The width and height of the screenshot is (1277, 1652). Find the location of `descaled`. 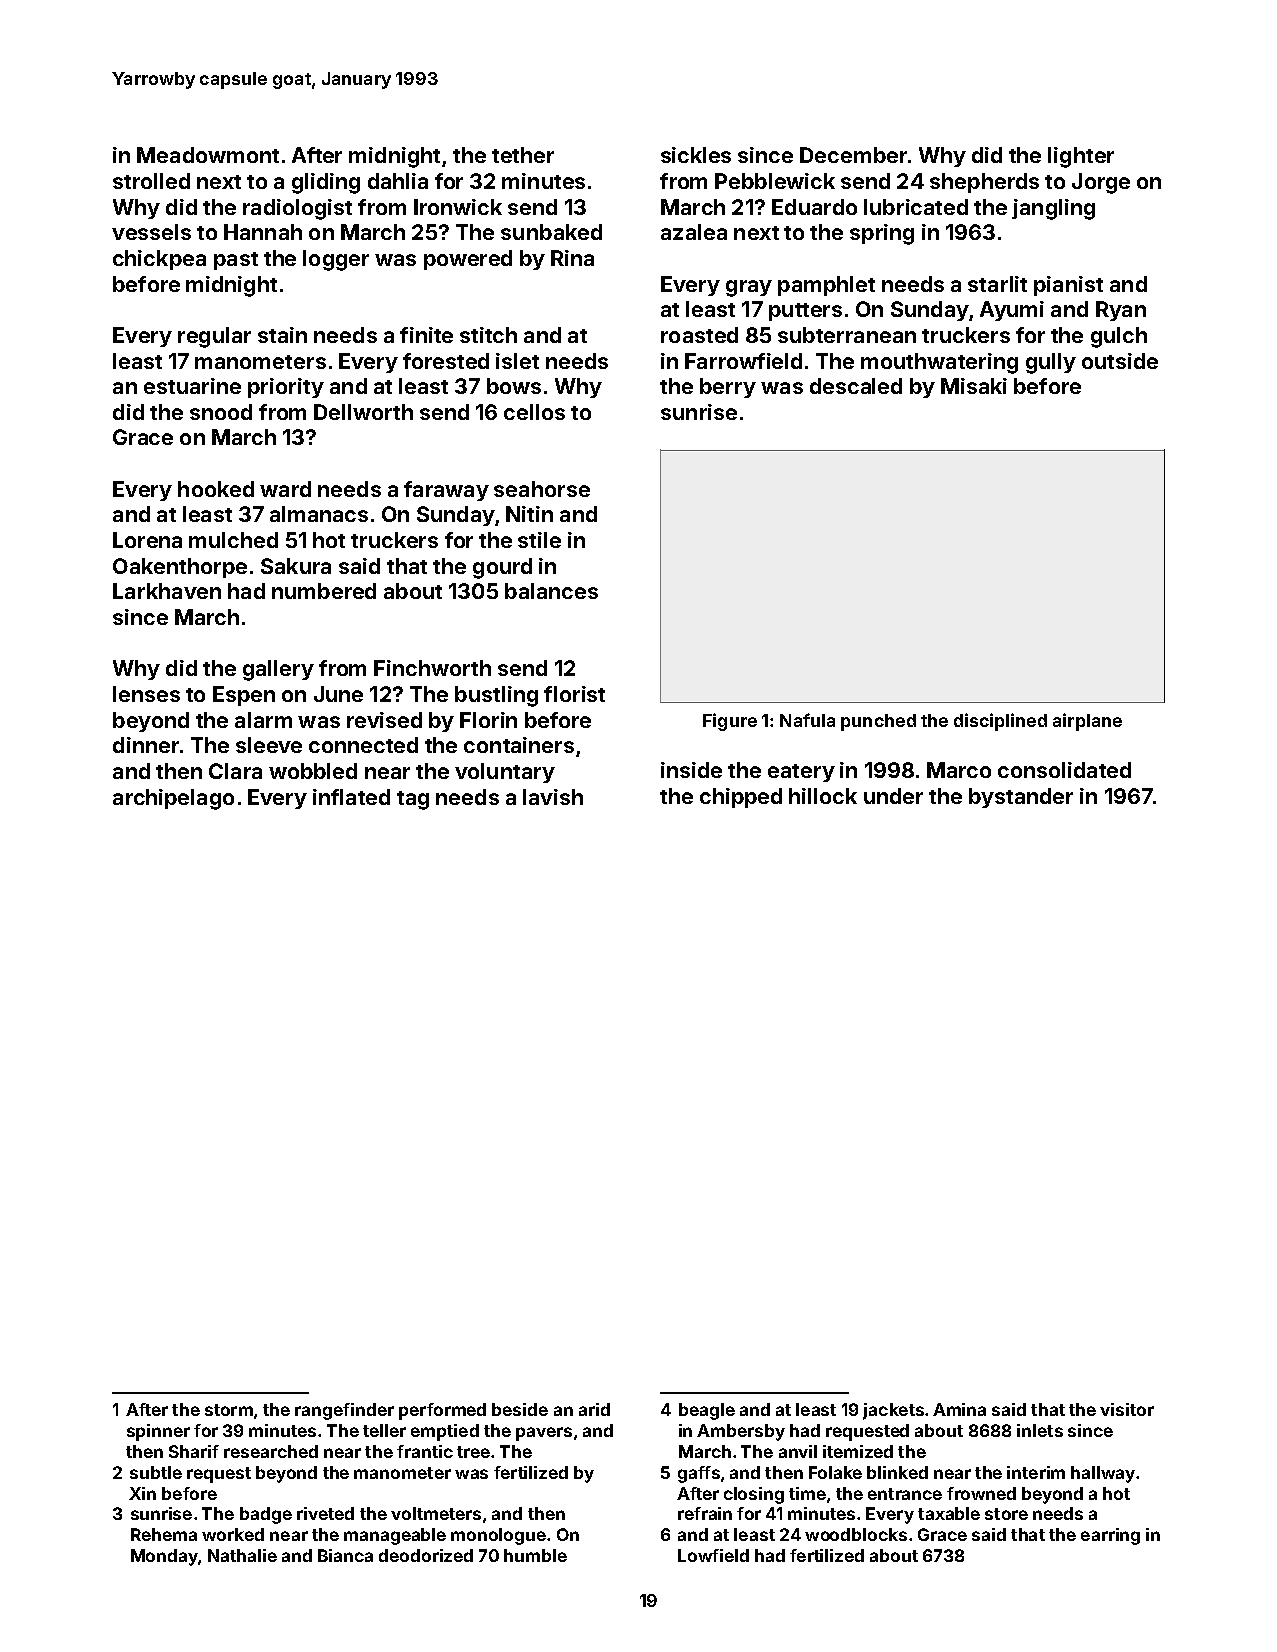

descaled is located at coordinates (856, 386).
